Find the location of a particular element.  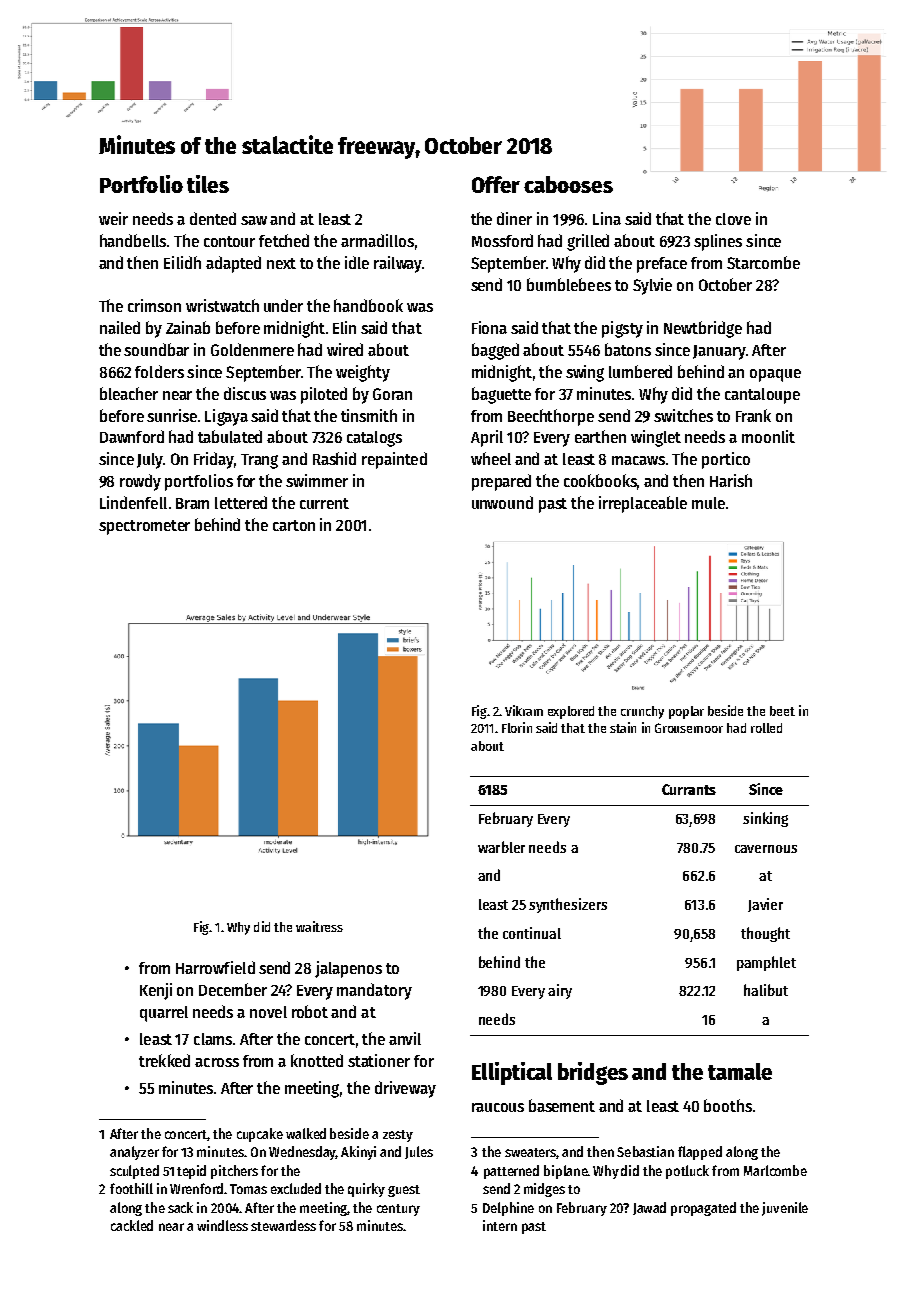

weir is located at coordinates (113, 218).
